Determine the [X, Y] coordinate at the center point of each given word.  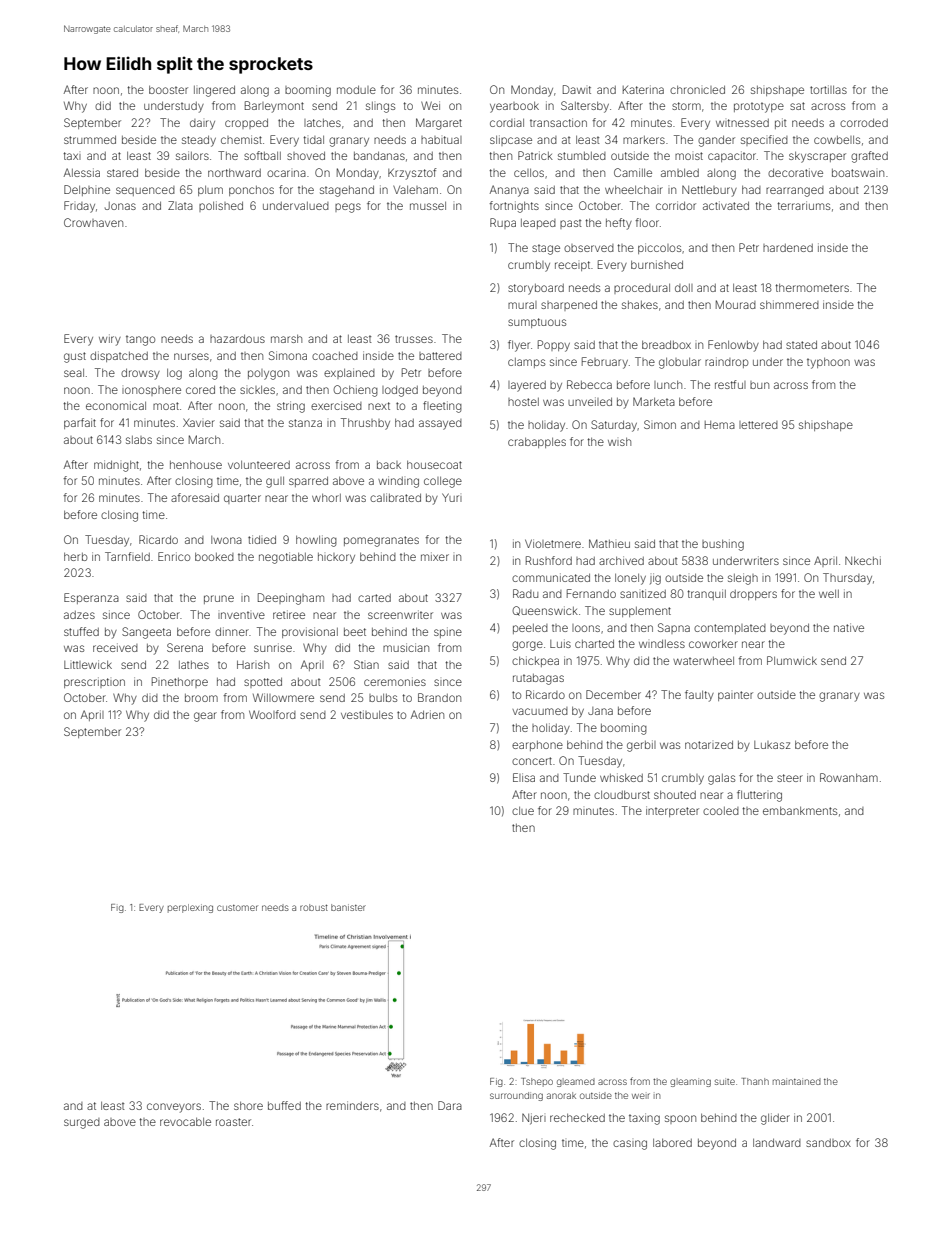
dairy [202, 124]
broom [201, 698]
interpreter [672, 811]
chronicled [697, 90]
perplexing [190, 908]
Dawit [577, 89]
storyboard [536, 289]
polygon [268, 374]
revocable [185, 1122]
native [849, 627]
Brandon [439, 697]
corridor [676, 205]
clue [523, 811]
